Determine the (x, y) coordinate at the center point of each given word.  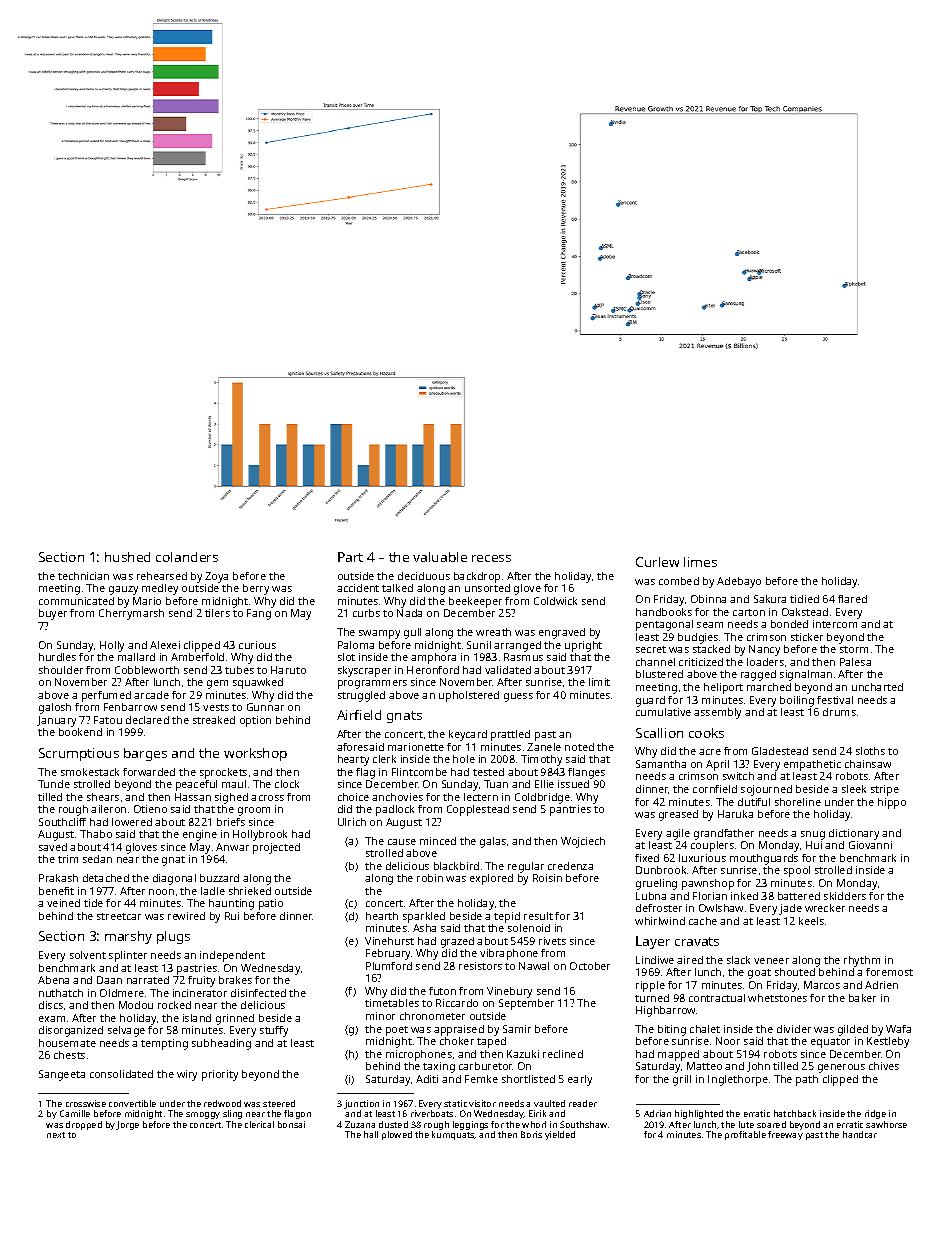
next (56, 1135)
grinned (235, 1019)
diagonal (174, 879)
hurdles (57, 657)
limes (700, 562)
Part (350, 557)
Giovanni (870, 845)
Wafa (898, 1029)
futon (442, 991)
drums (839, 712)
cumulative (663, 712)
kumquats (453, 1135)
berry (256, 589)
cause (402, 842)
